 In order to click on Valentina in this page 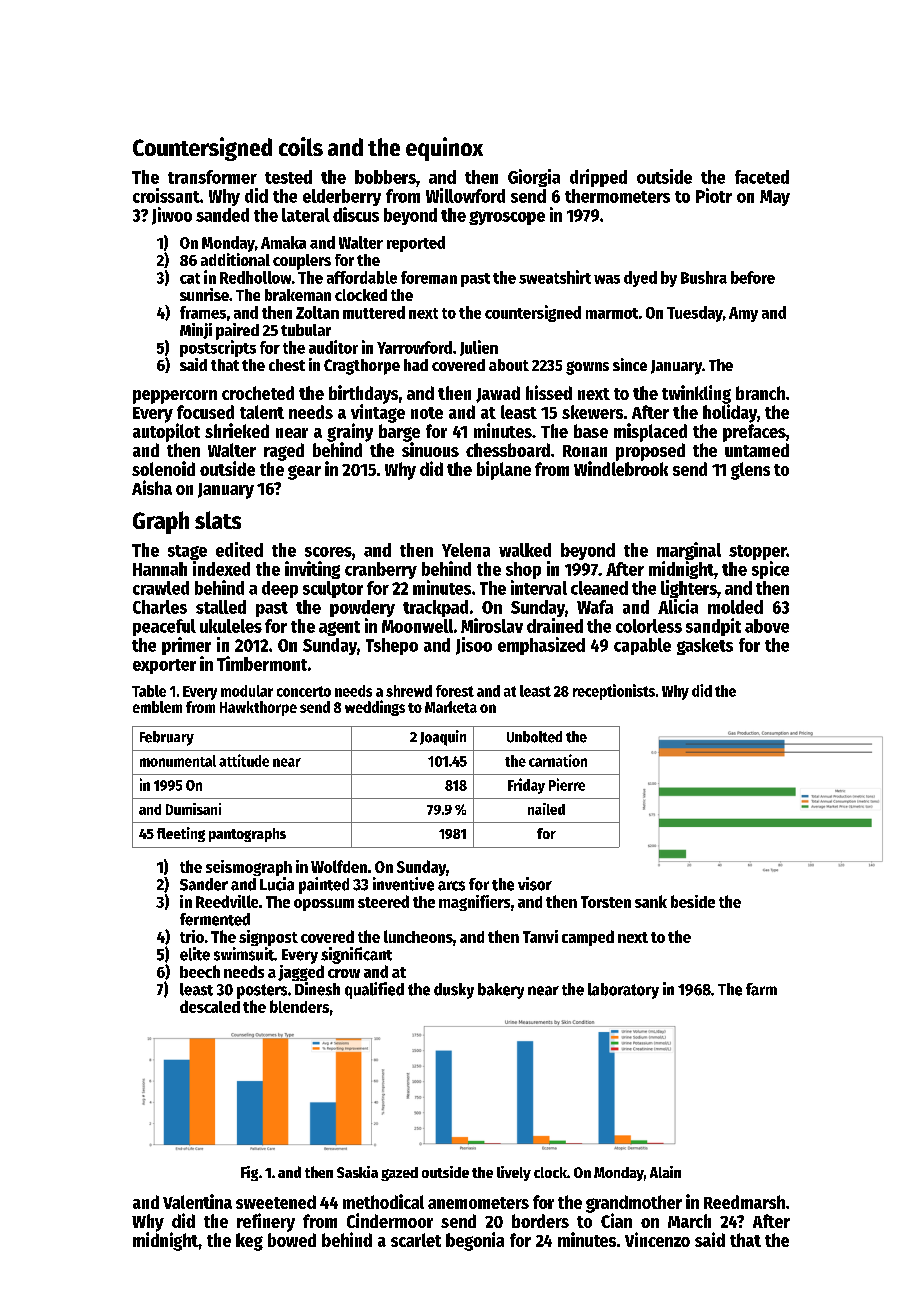, I will do `click(197, 1201)`.
